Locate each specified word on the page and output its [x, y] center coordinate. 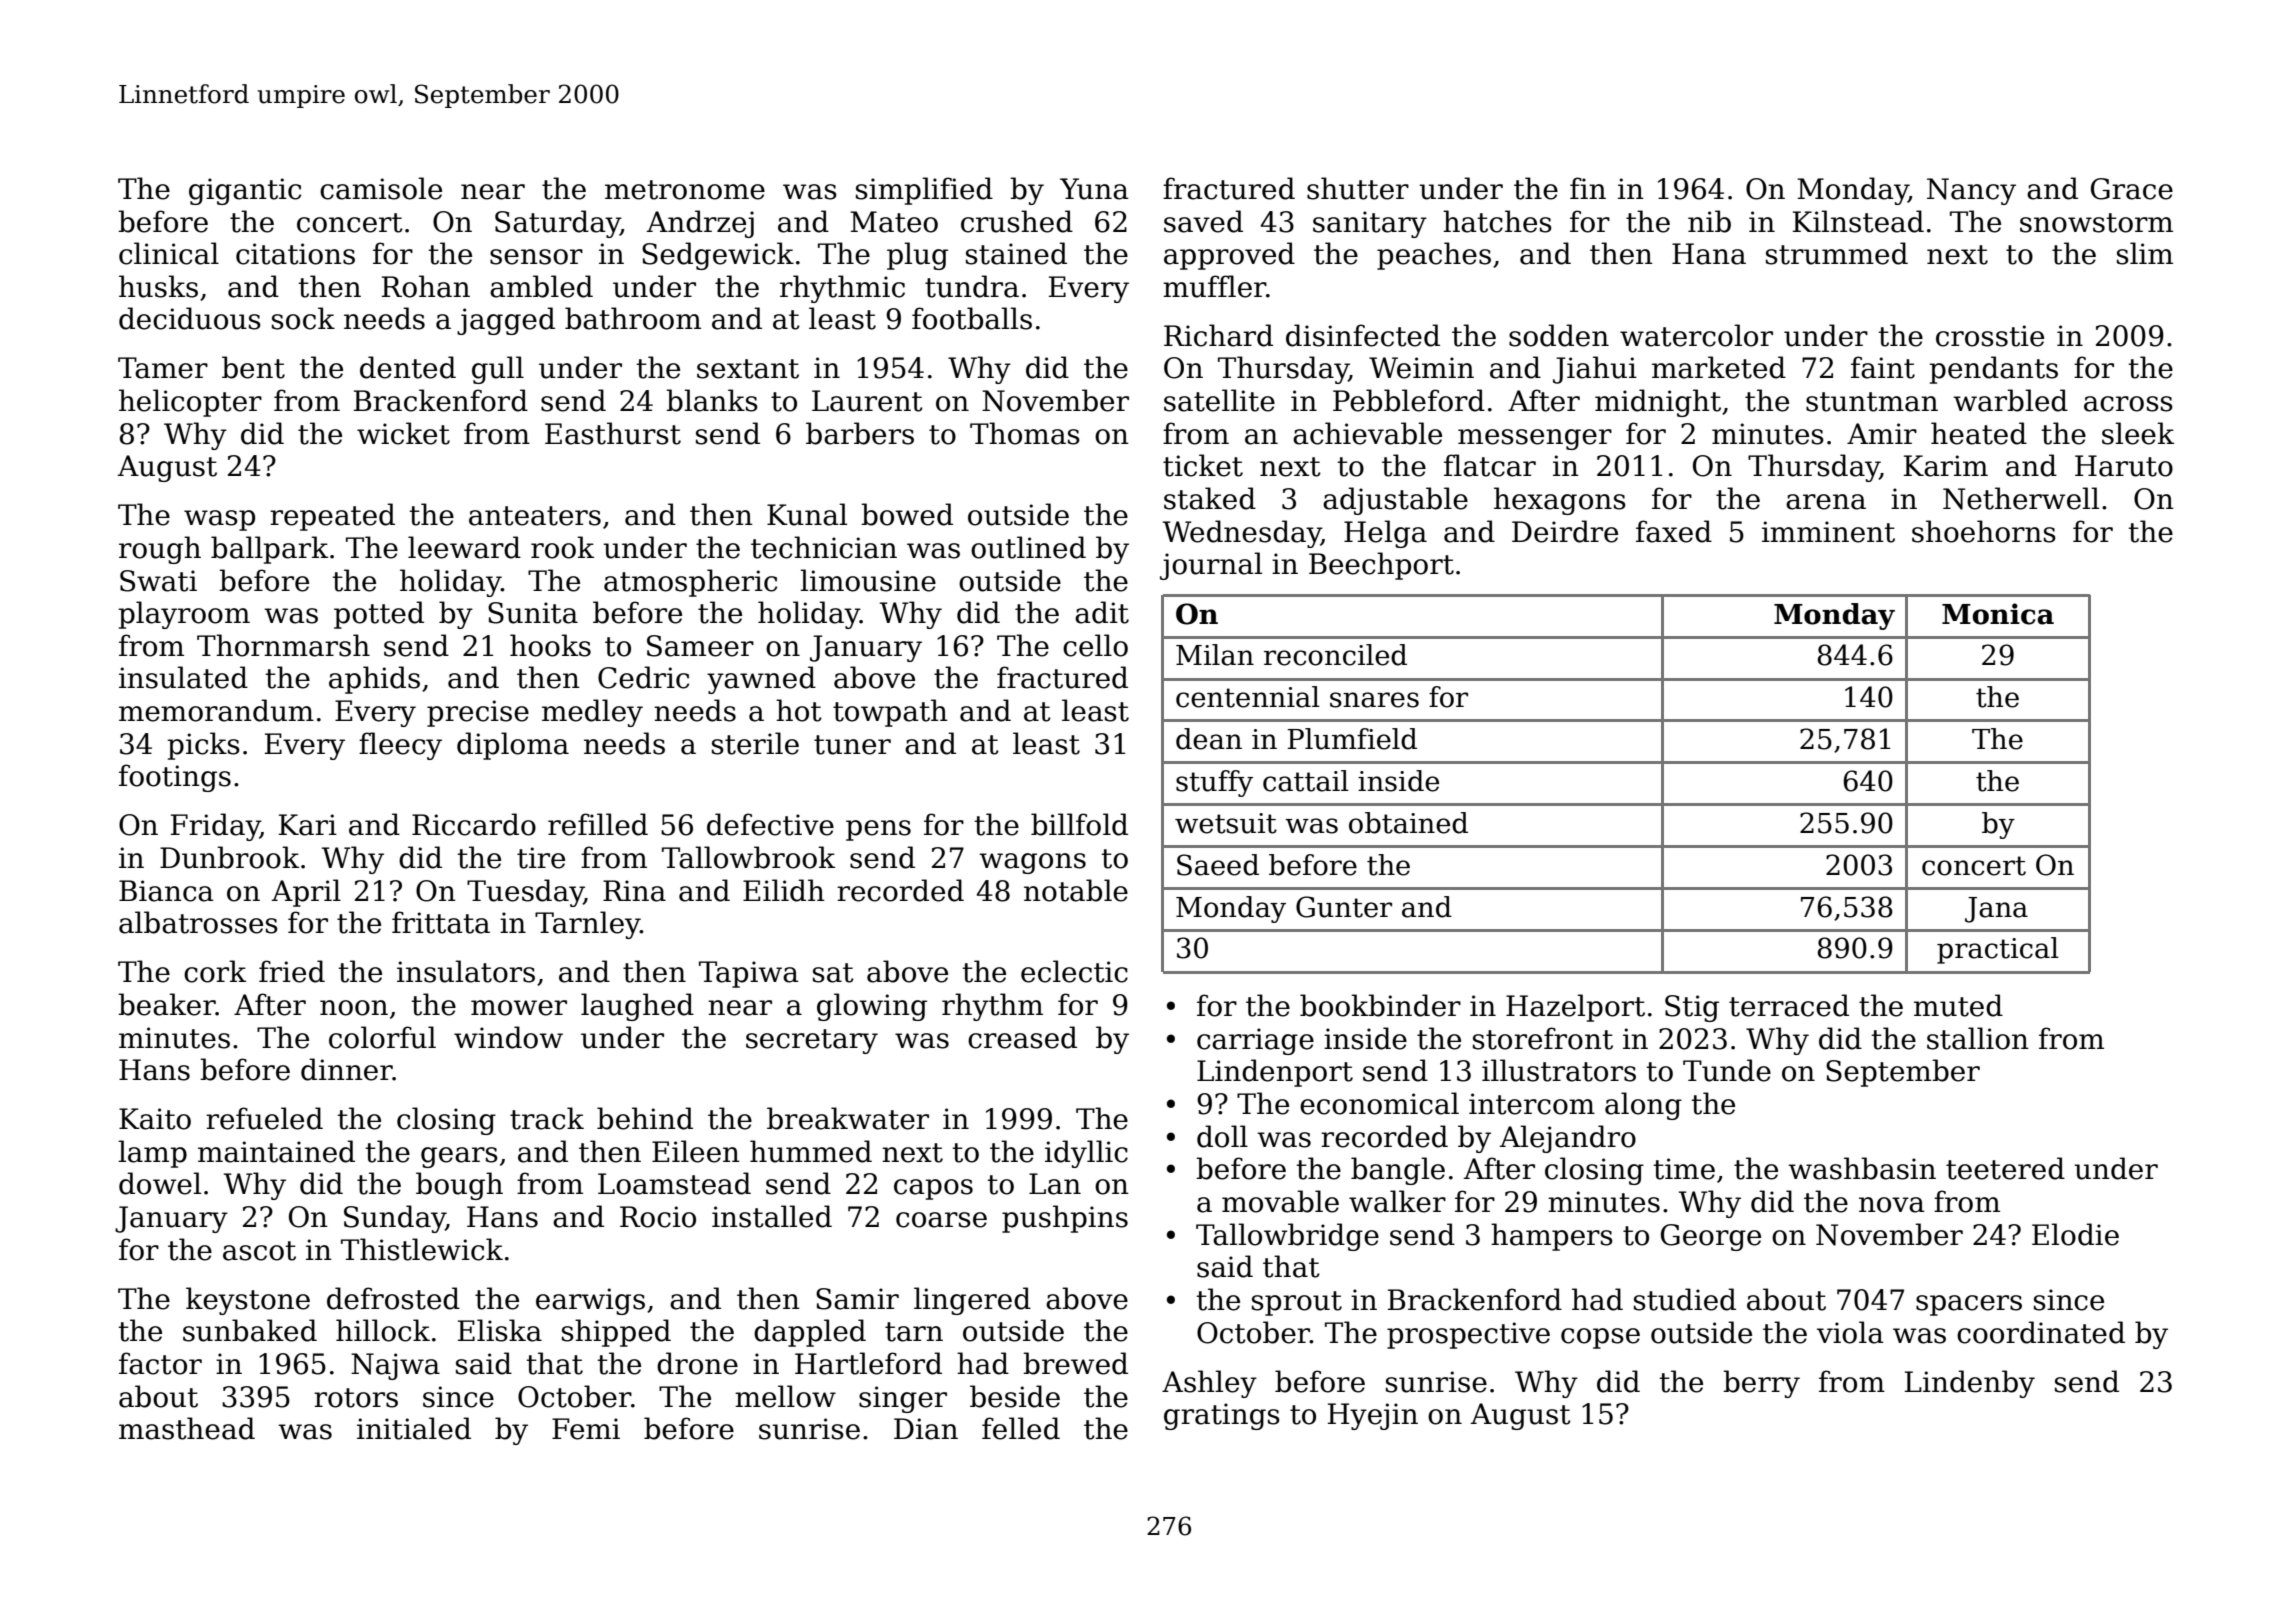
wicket [403, 433]
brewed [1075, 1363]
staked [1210, 498]
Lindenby [1970, 1384]
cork [215, 971]
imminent [1828, 532]
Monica [1998, 614]
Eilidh [784, 890]
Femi [586, 1429]
